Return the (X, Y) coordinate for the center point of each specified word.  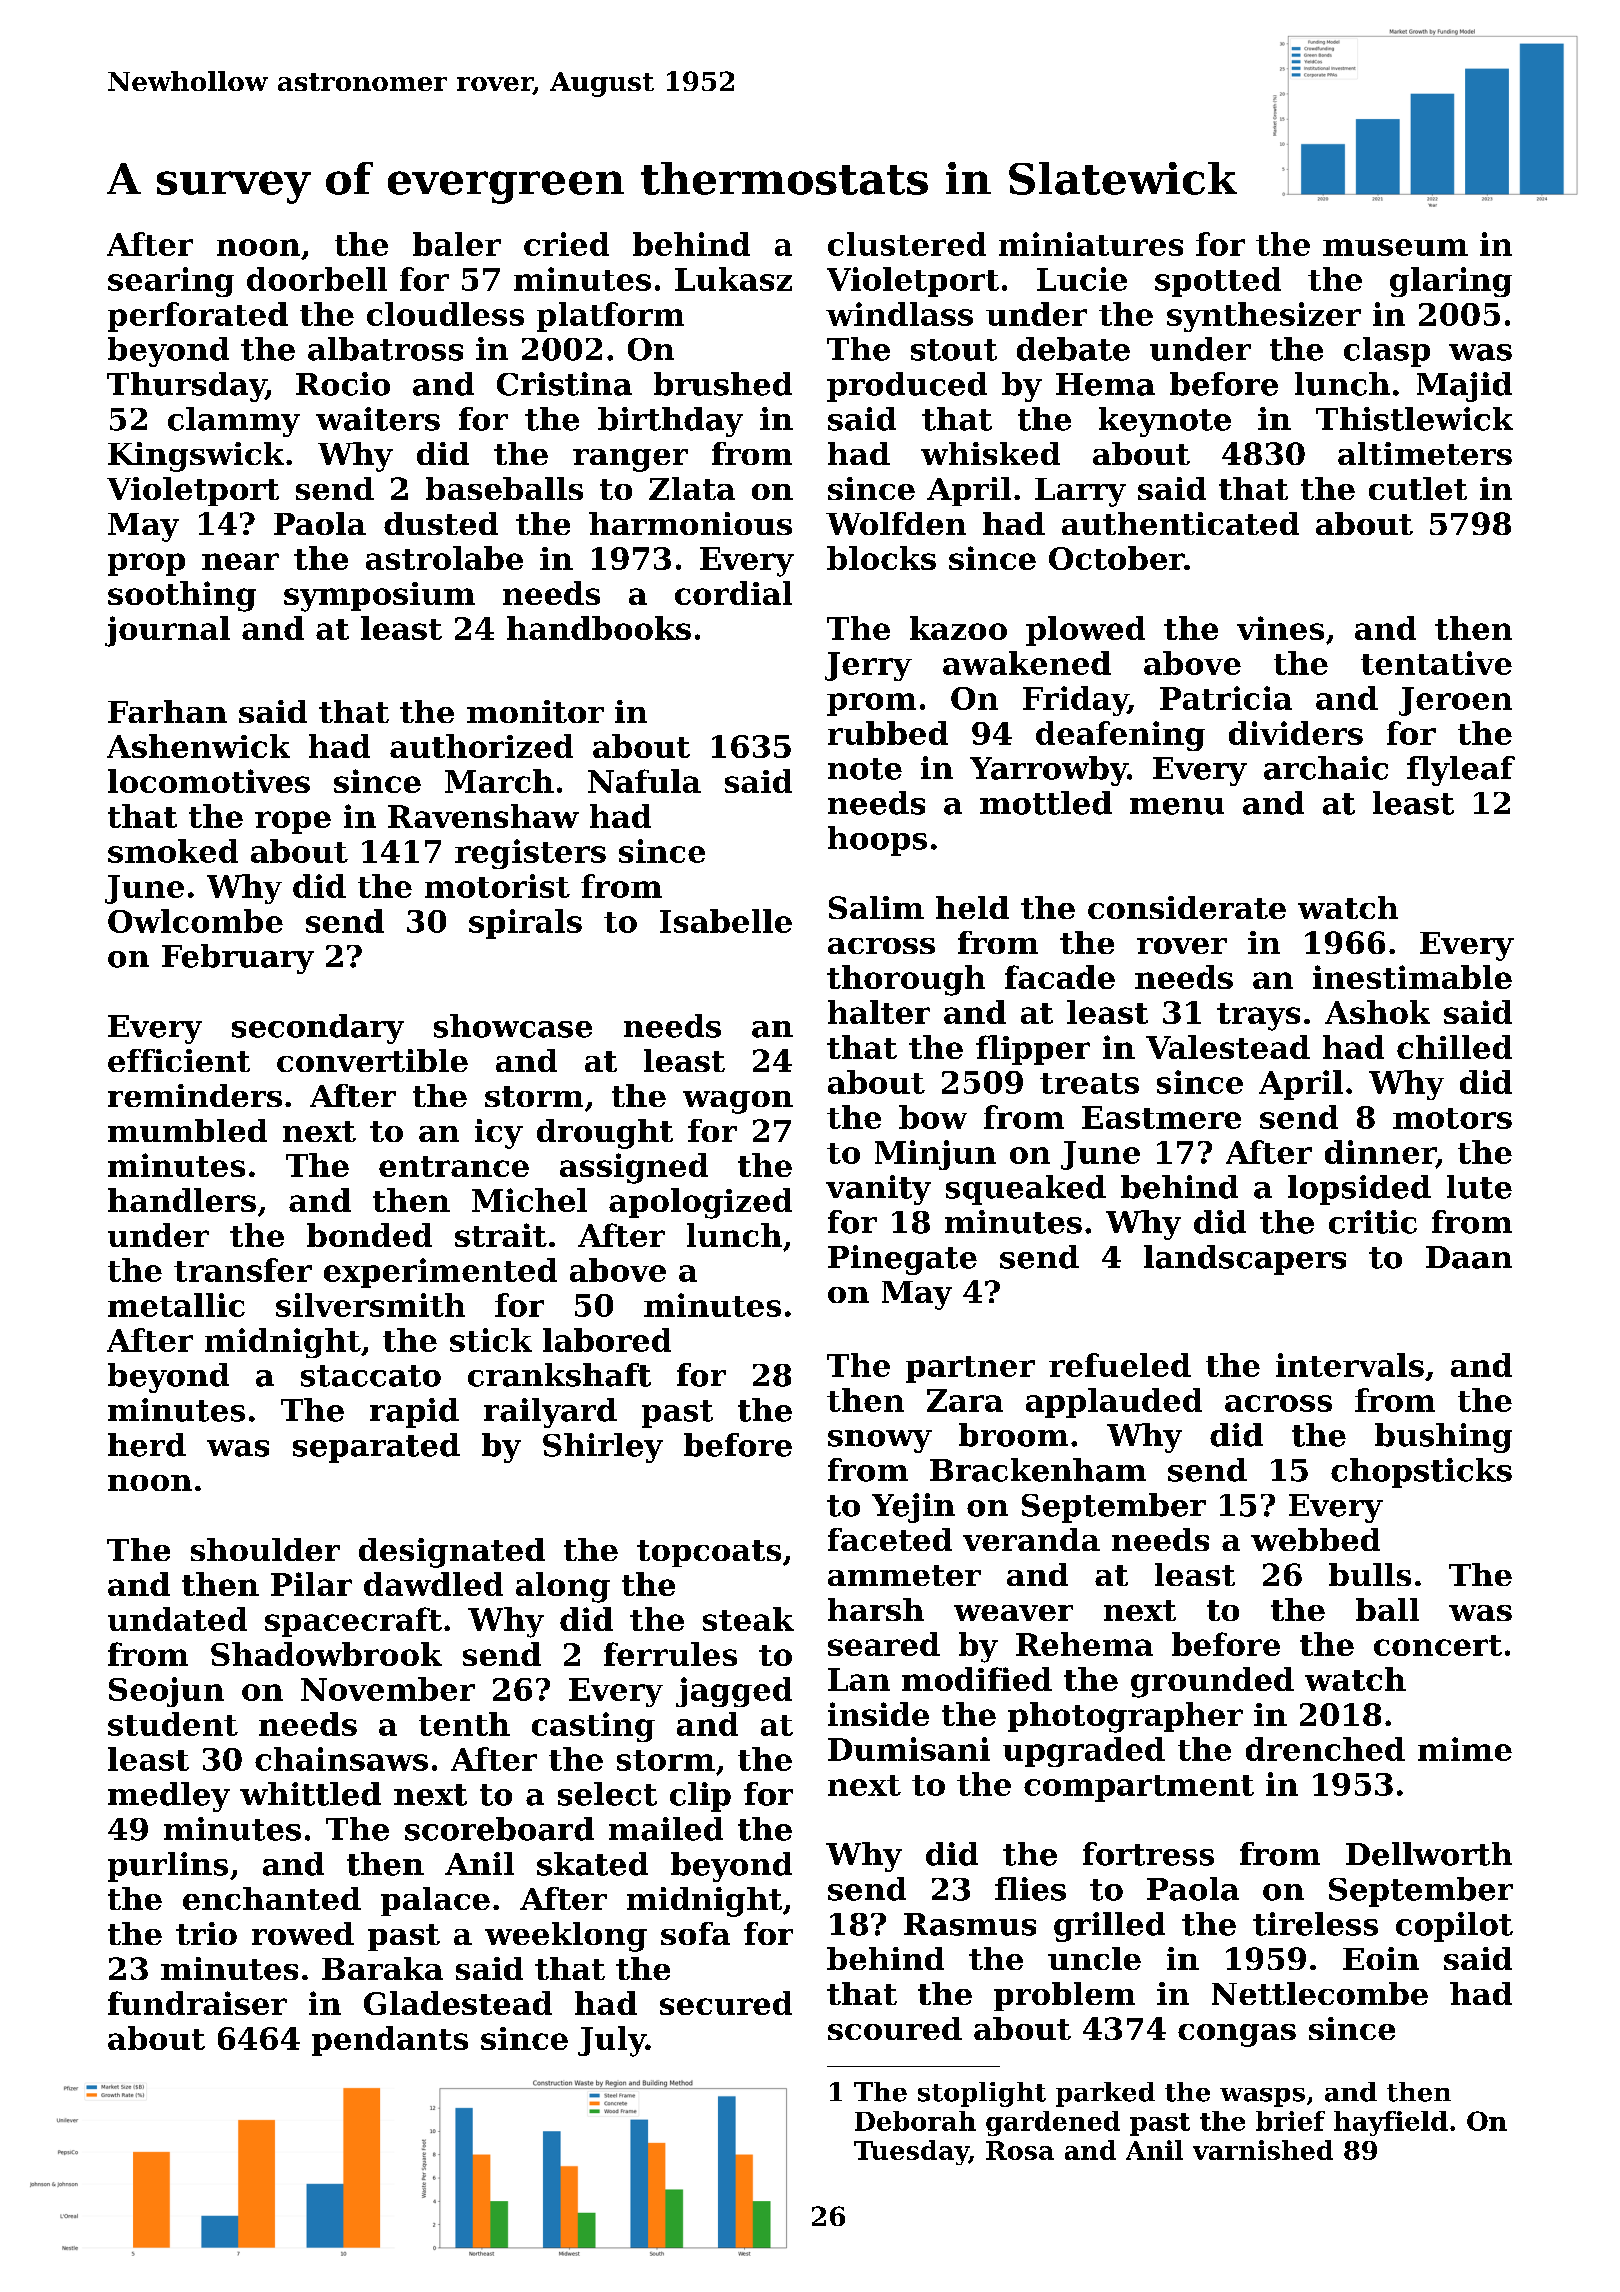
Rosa (1020, 2150)
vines (1280, 628)
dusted (441, 523)
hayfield (1391, 2123)
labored (607, 1340)
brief (1290, 2121)
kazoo (958, 628)
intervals (1350, 1365)
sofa (695, 1933)
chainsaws (341, 1759)
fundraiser (197, 2003)
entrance (454, 1166)
